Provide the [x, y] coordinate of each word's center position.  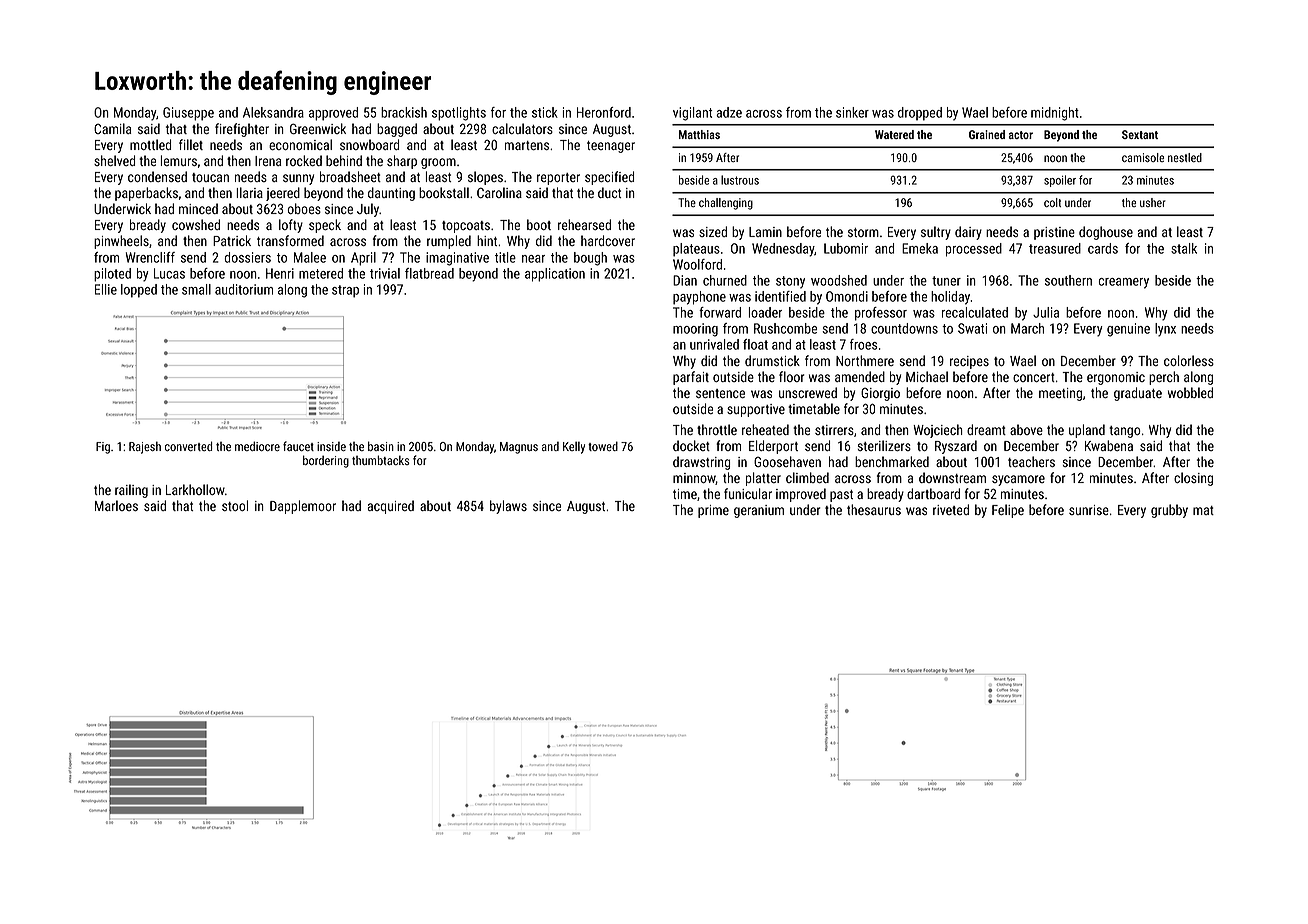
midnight [1055, 114]
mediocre [257, 446]
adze [729, 112]
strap [345, 291]
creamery [1124, 283]
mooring [695, 330]
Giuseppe [188, 114]
